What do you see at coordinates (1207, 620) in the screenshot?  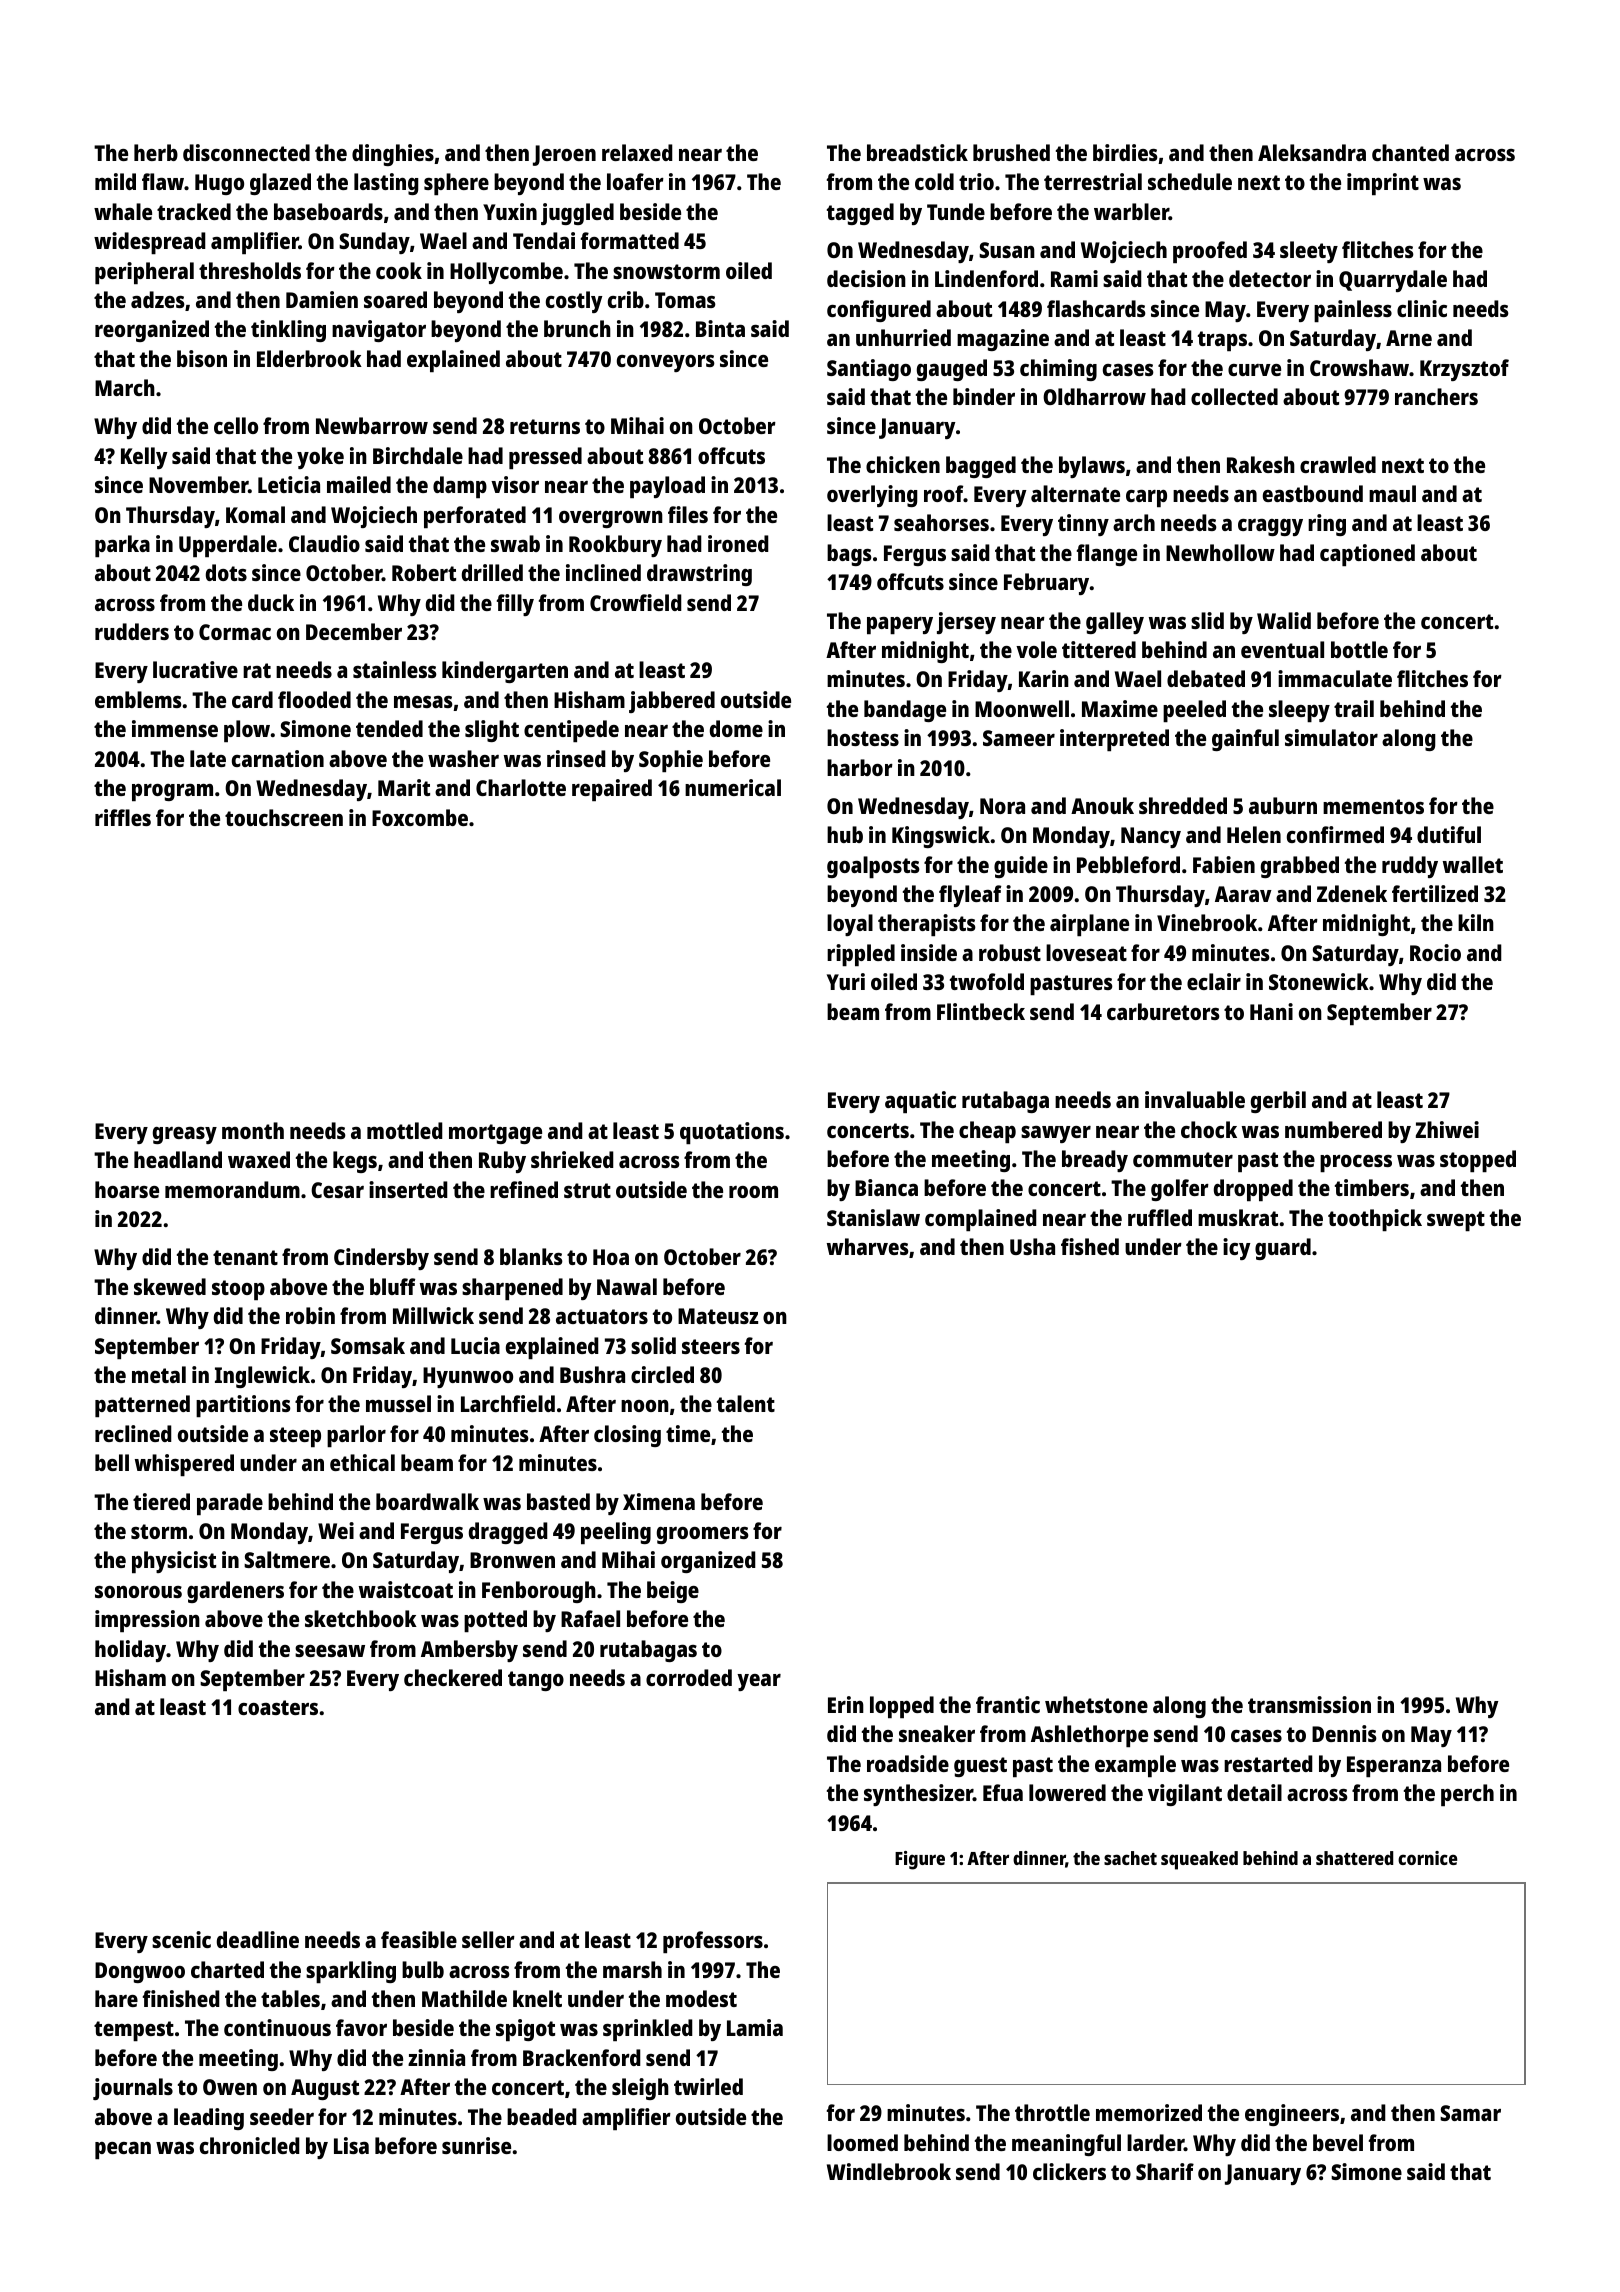 I see `slid` at bounding box center [1207, 620].
